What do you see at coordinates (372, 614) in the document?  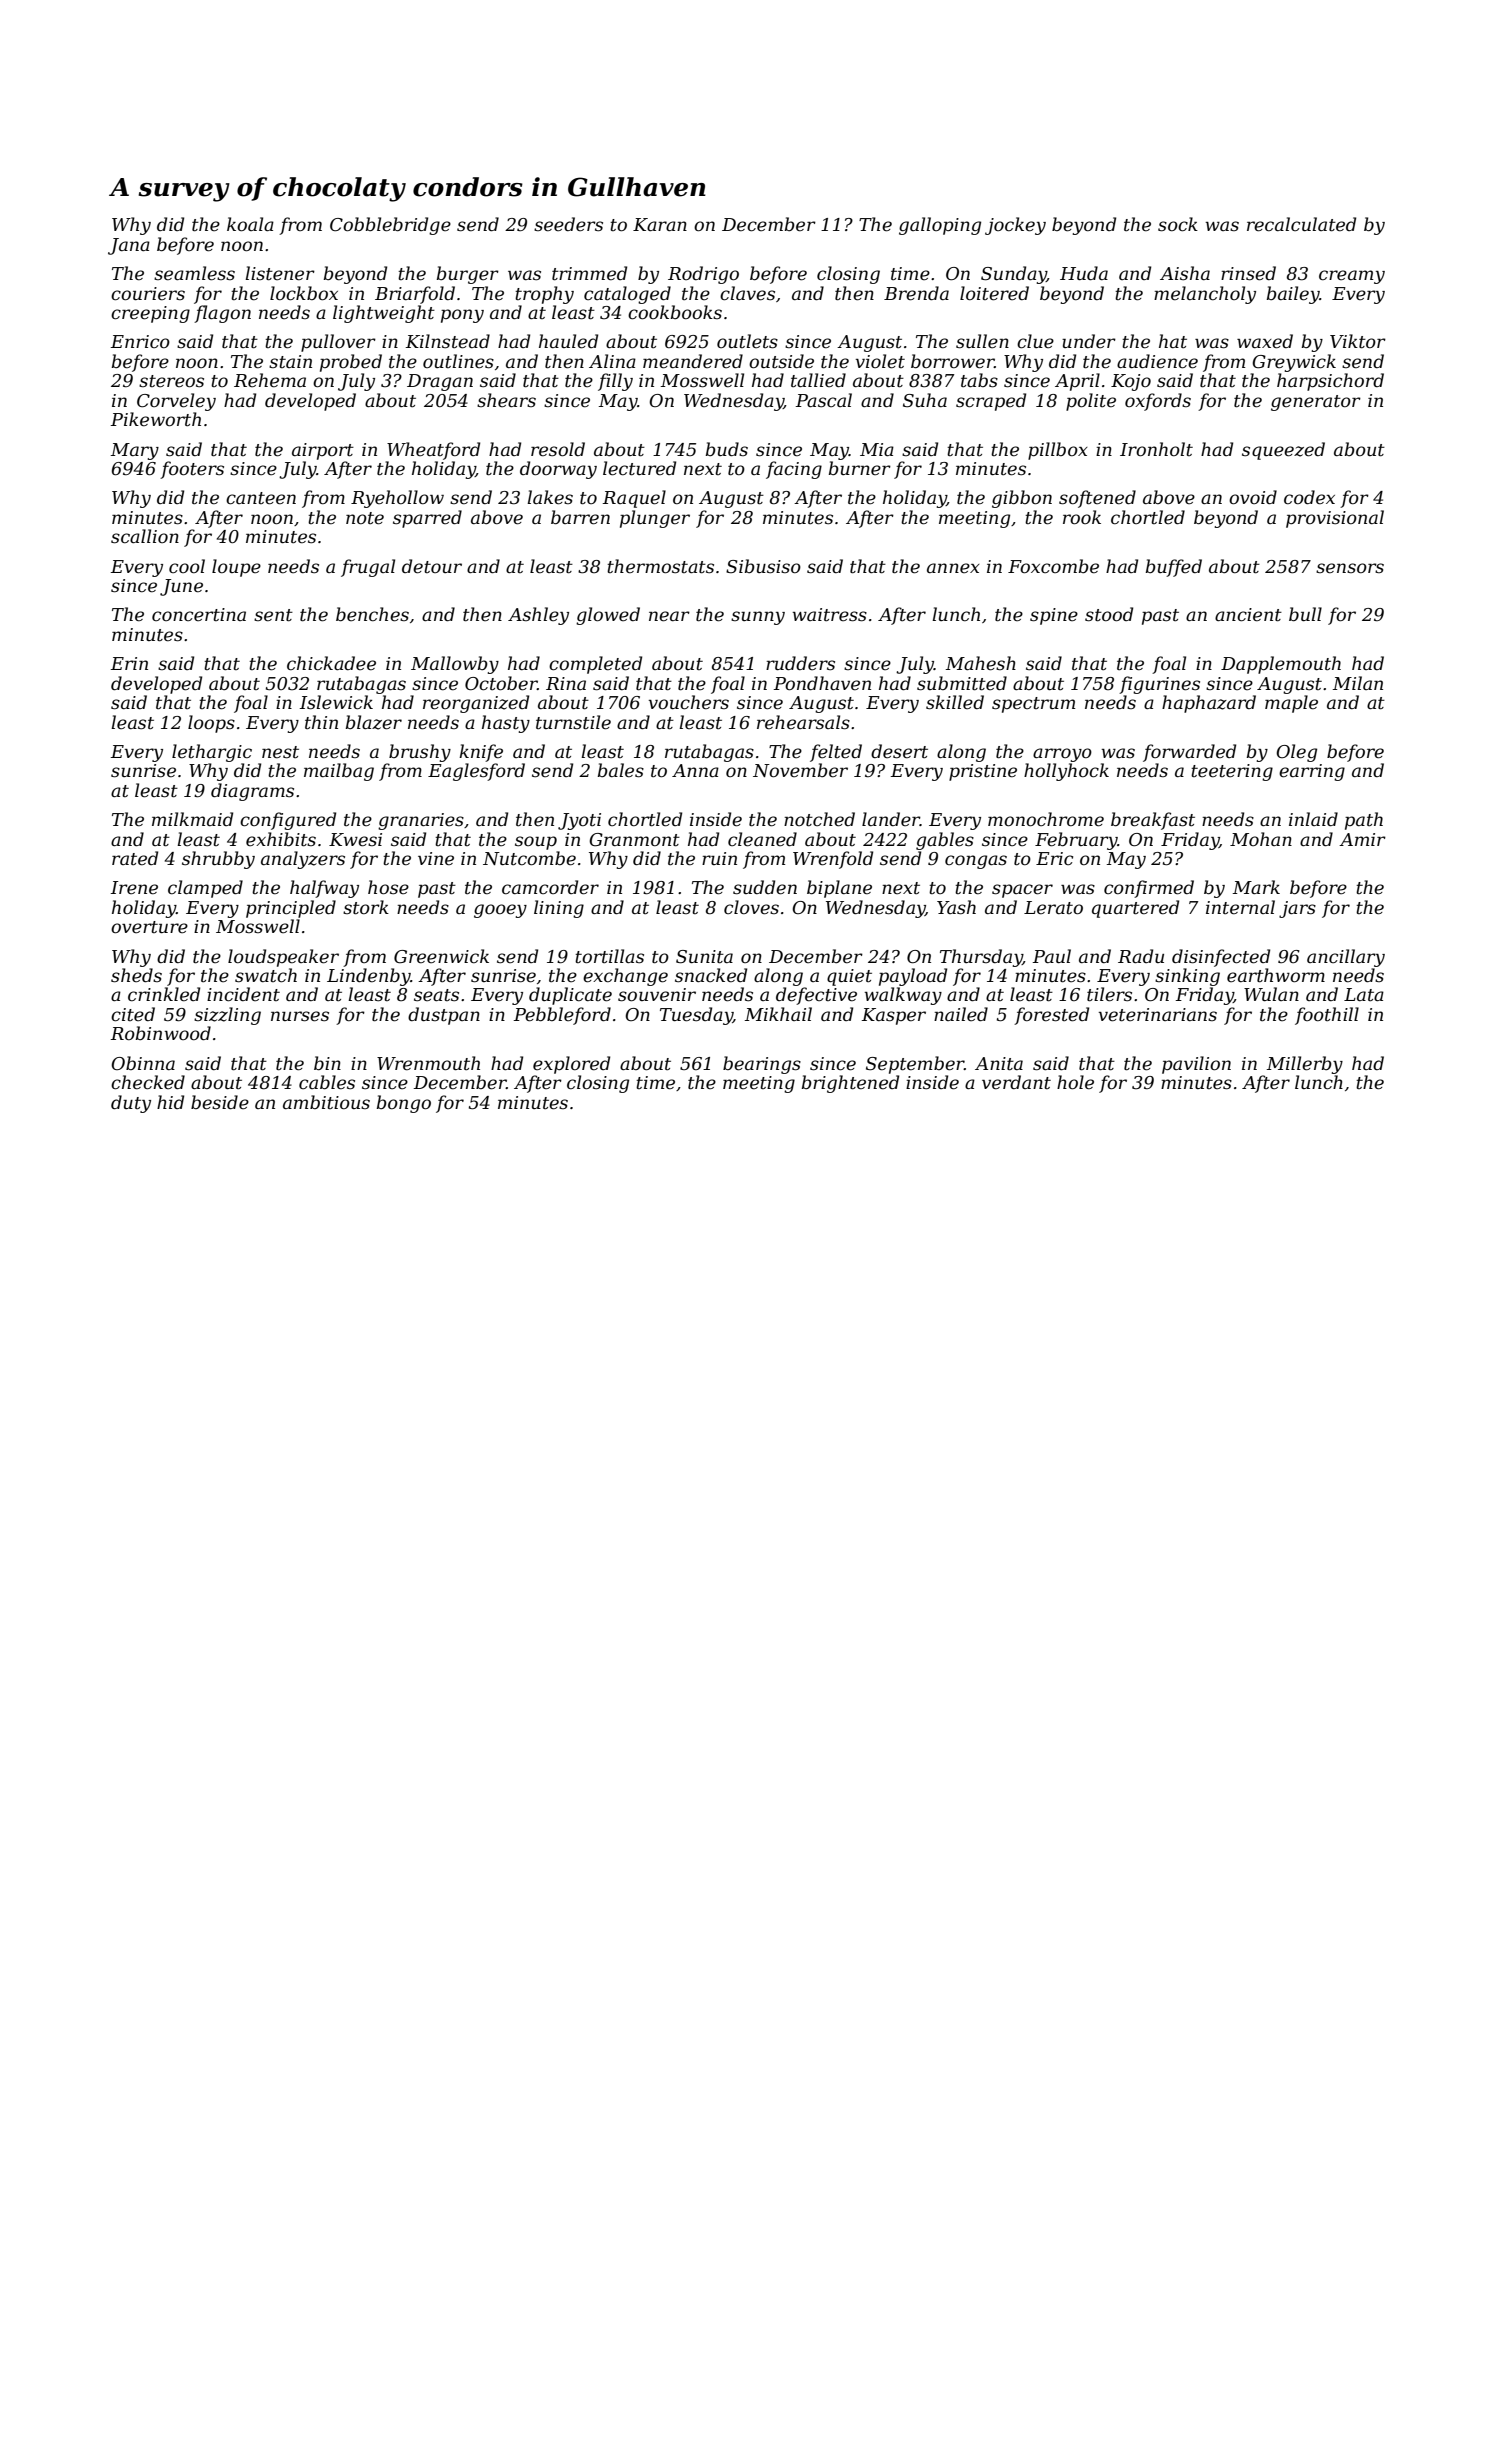 I see `benches` at bounding box center [372, 614].
